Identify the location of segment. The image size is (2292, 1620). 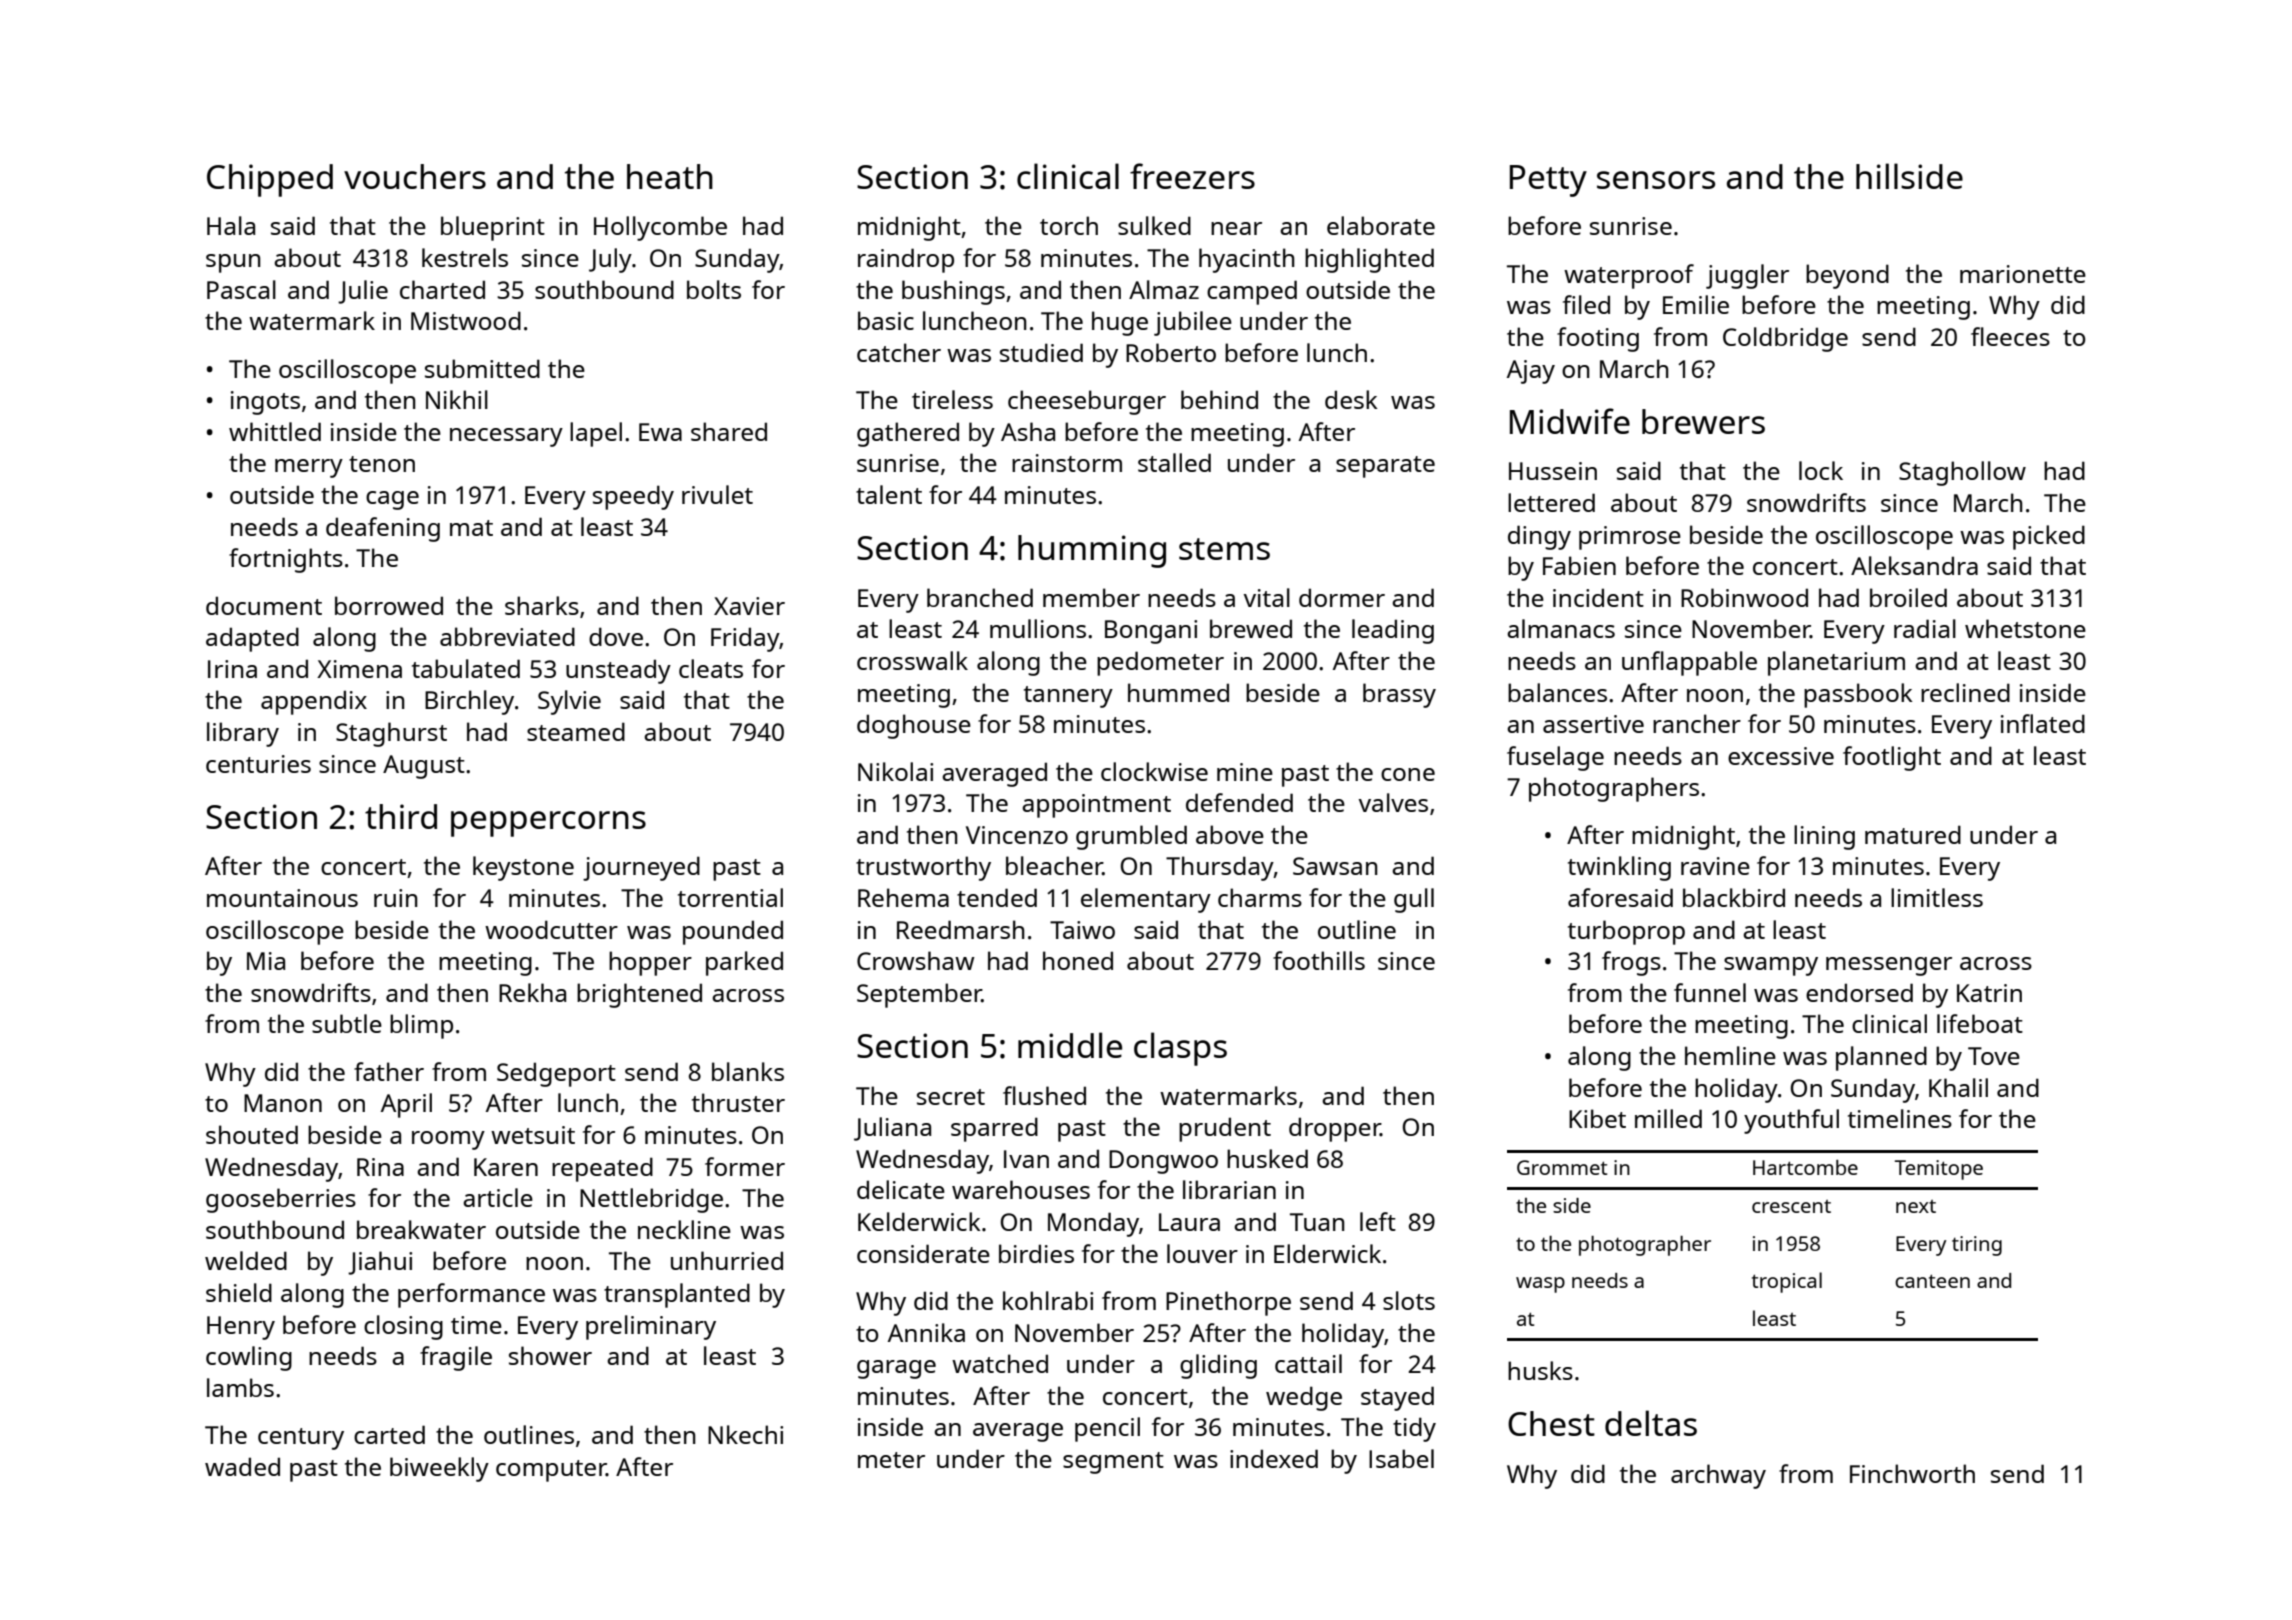
(1113, 1463).
